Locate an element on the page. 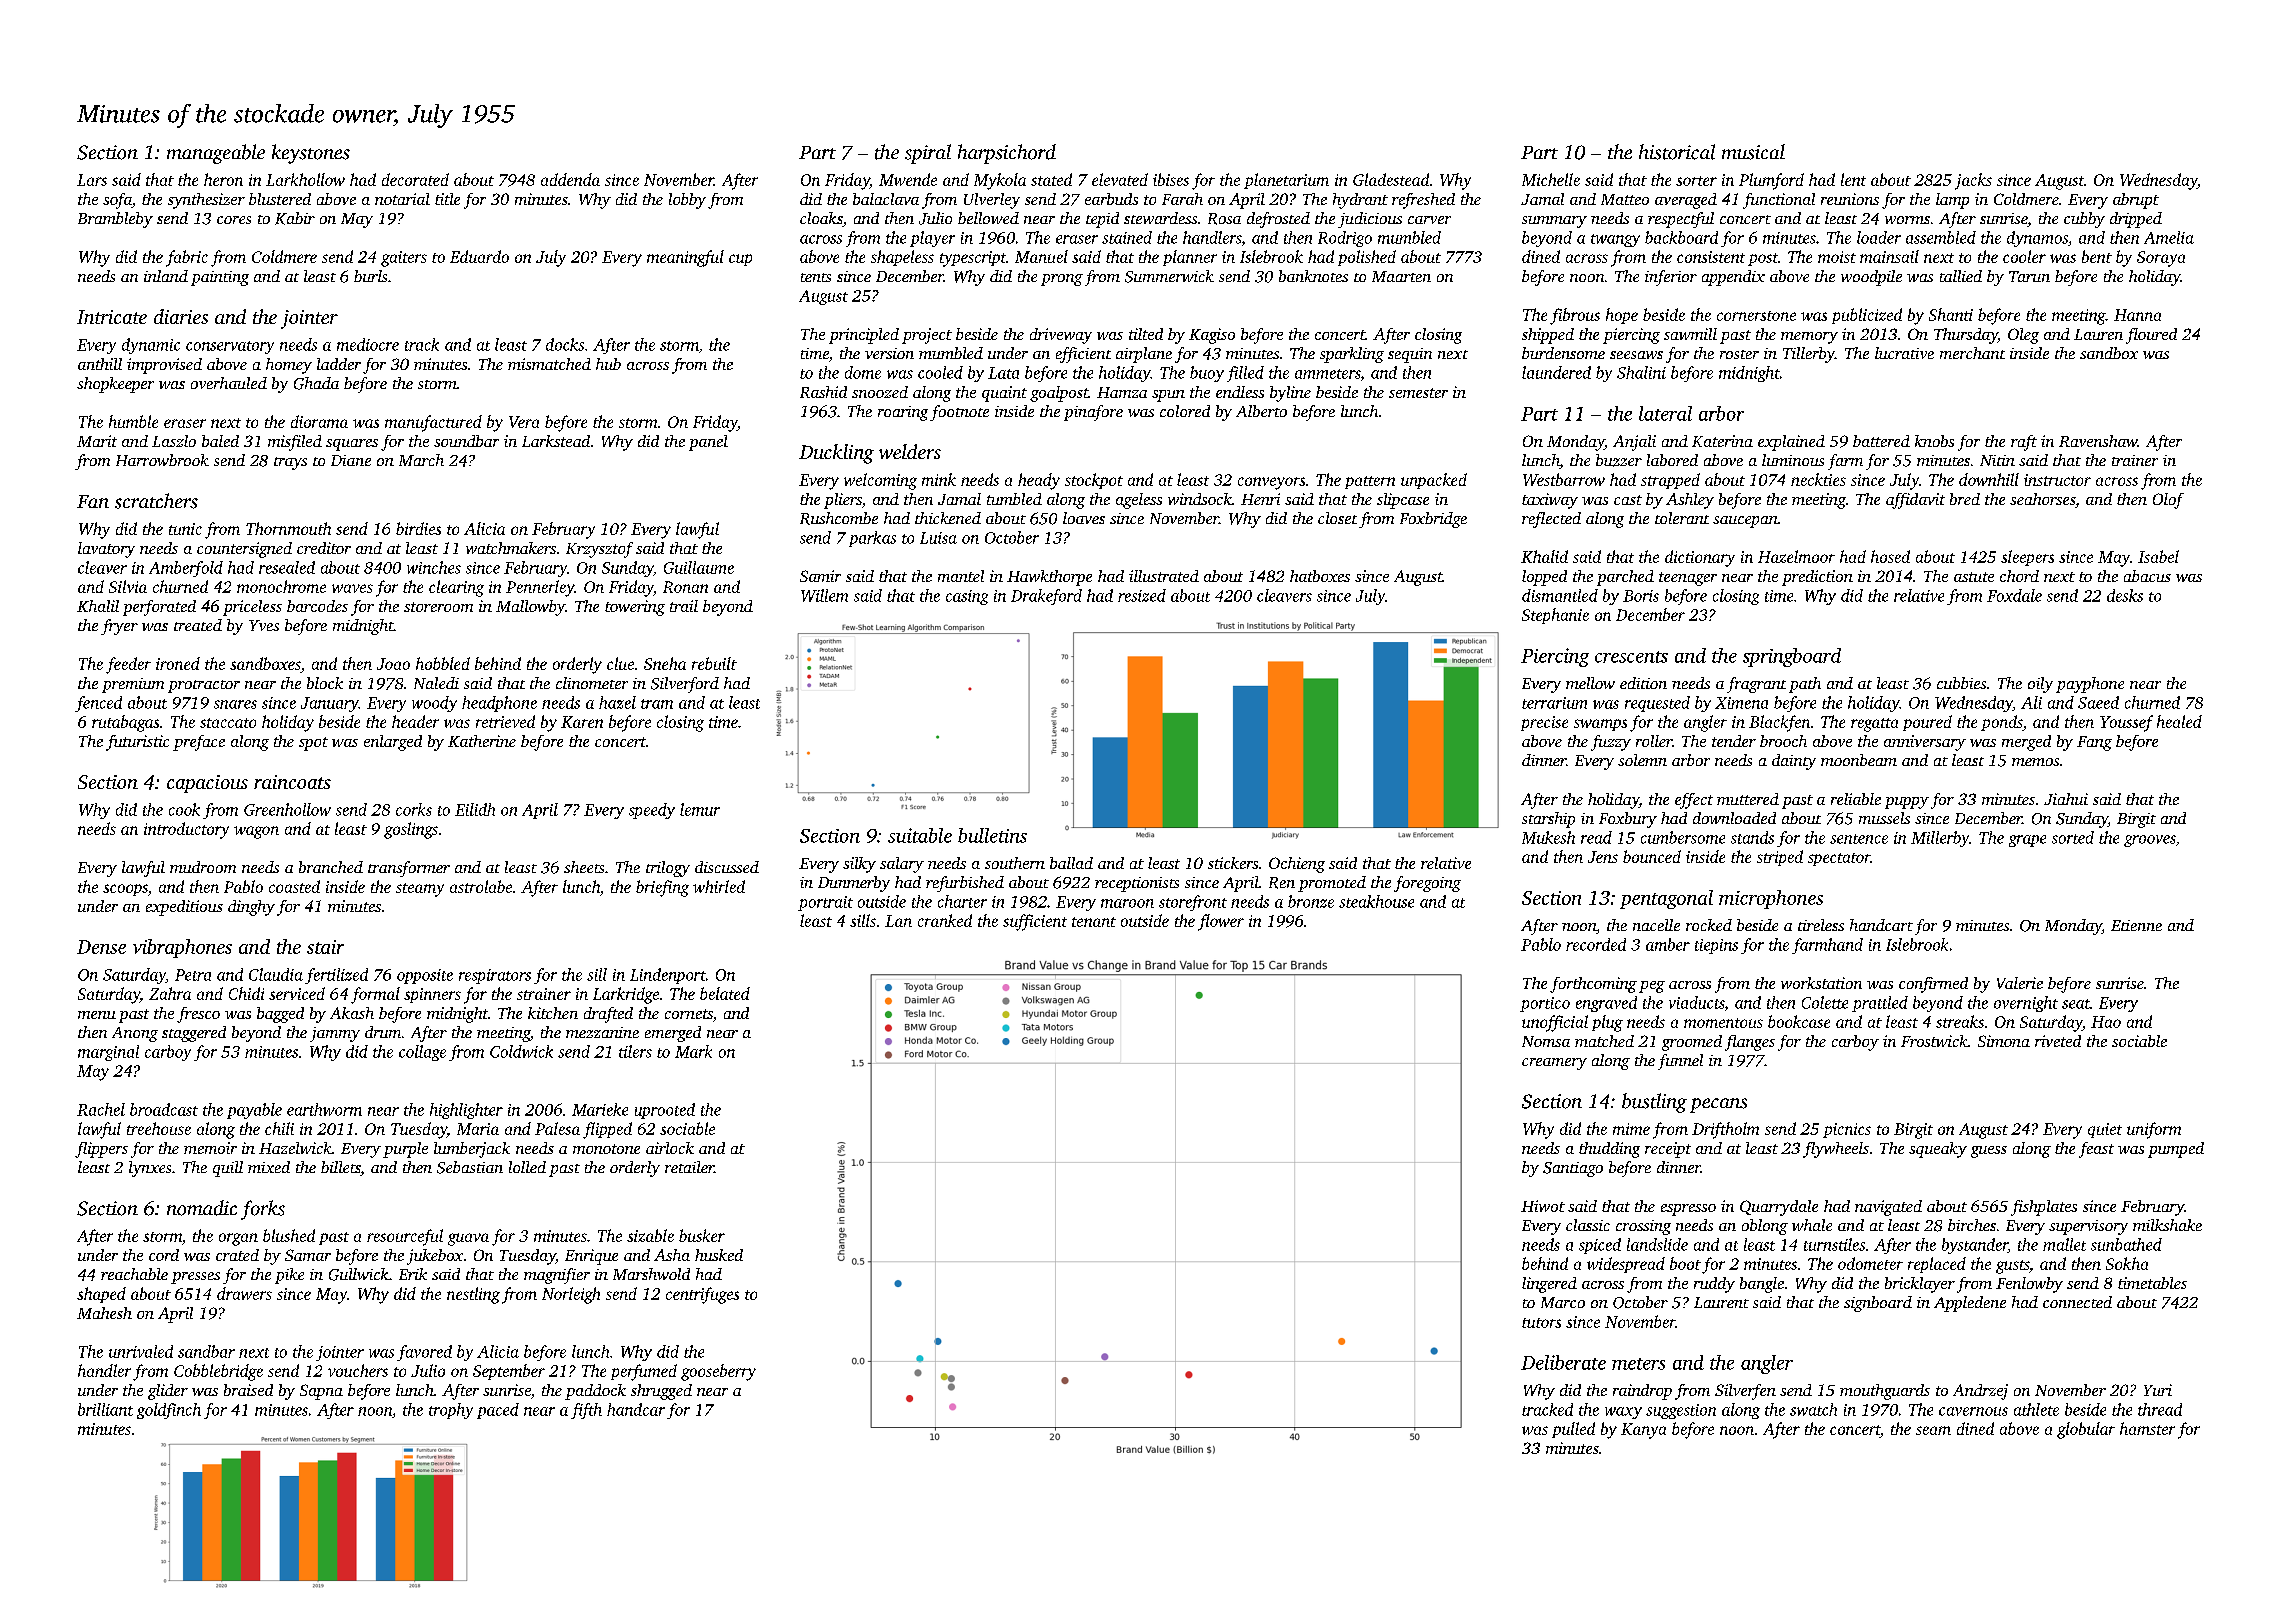  brilliant is located at coordinates (105, 1409).
